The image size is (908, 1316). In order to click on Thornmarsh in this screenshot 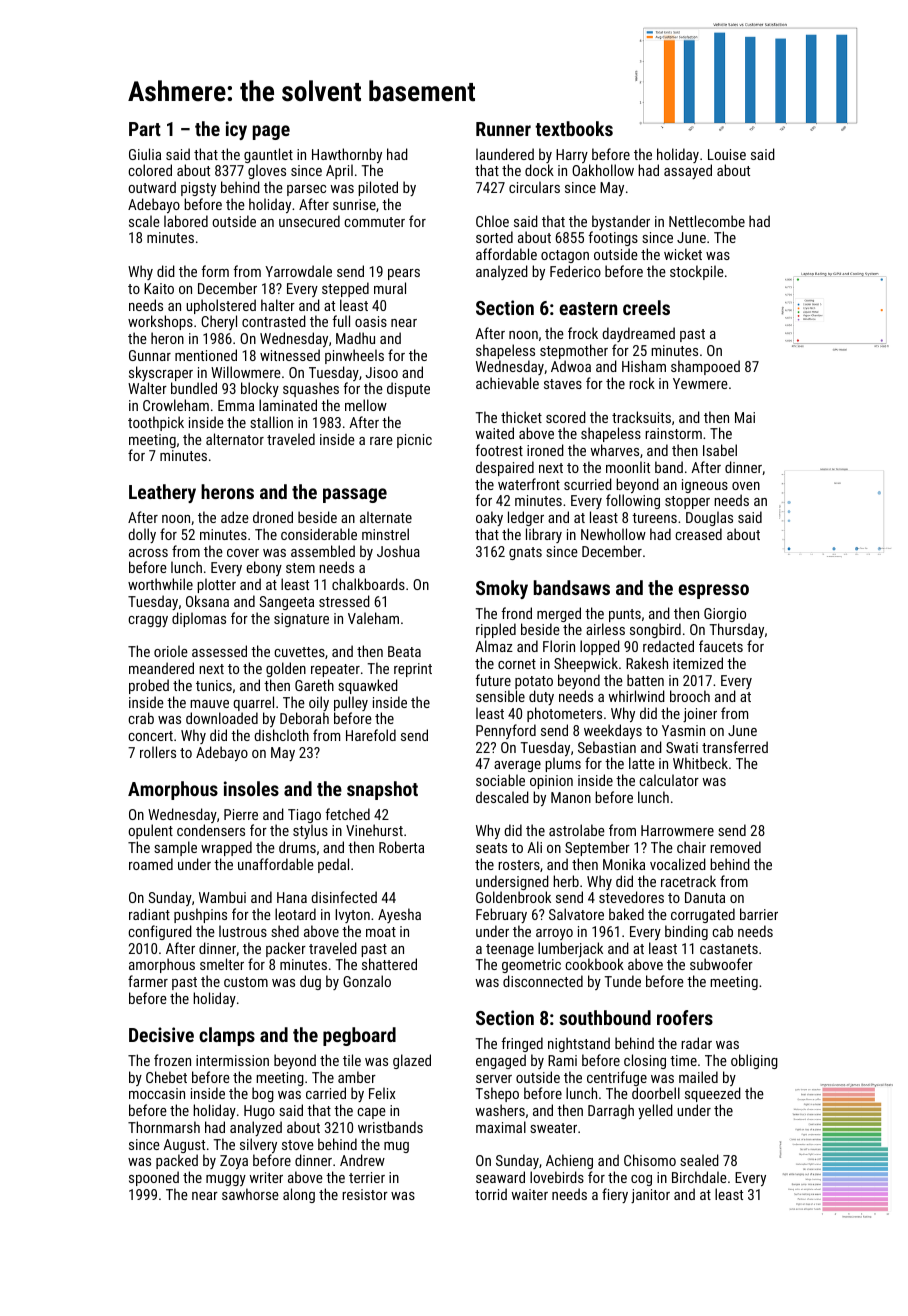, I will do `click(164, 1127)`.
